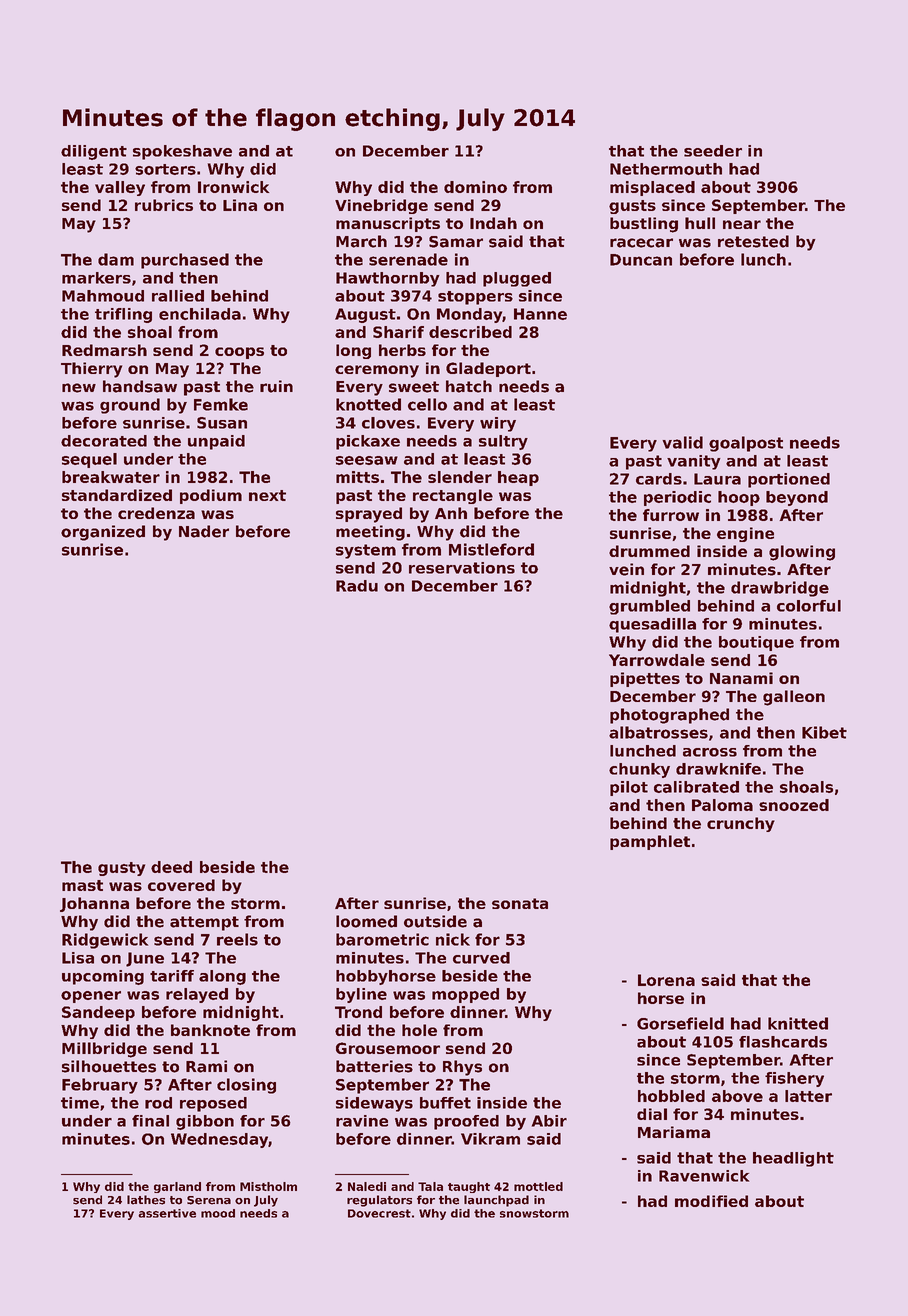 Image resolution: width=908 pixels, height=1316 pixels. What do you see at coordinates (741, 824) in the image?
I see `crunchy` at bounding box center [741, 824].
